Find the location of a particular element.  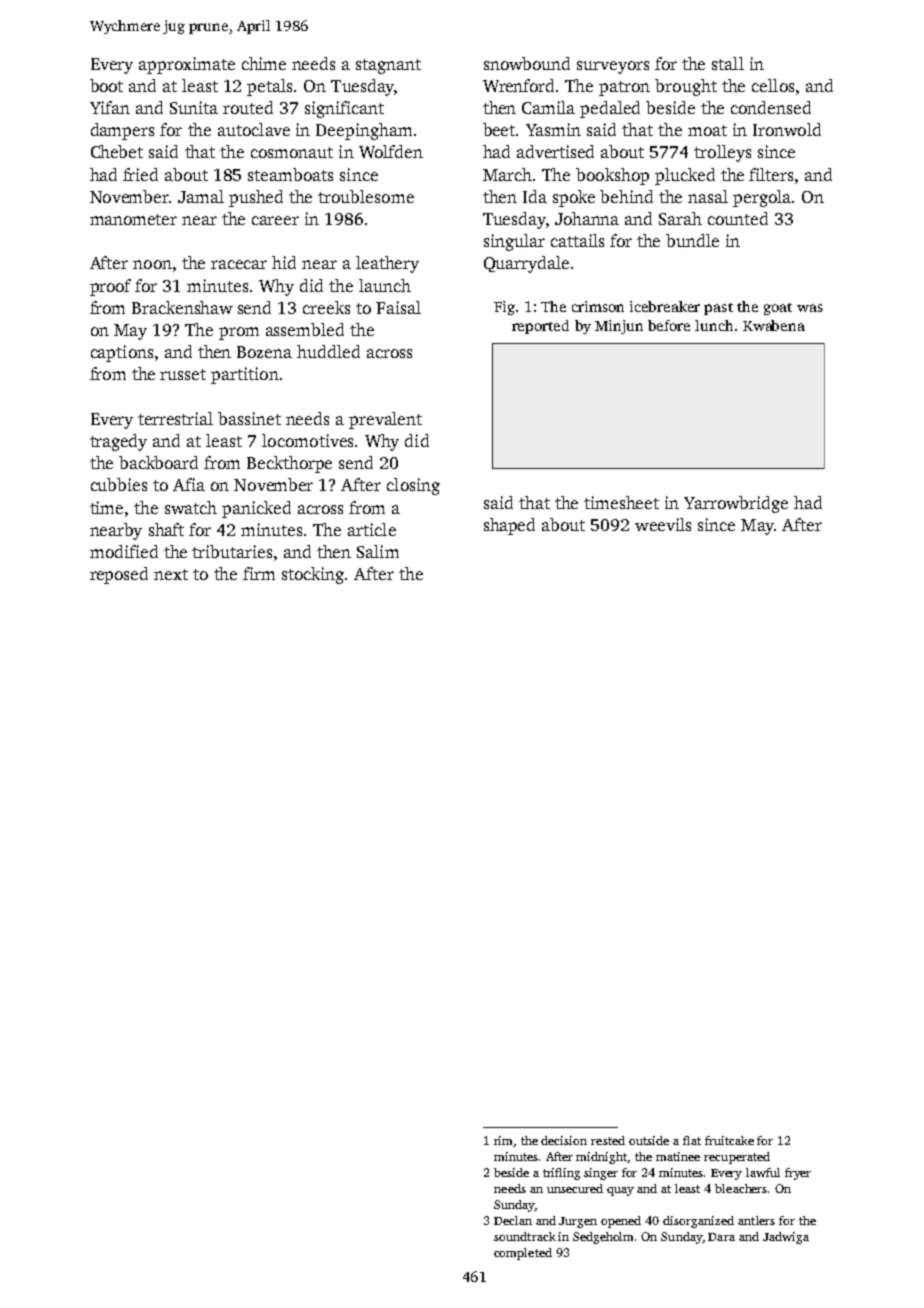

decision is located at coordinates (564, 1140).
